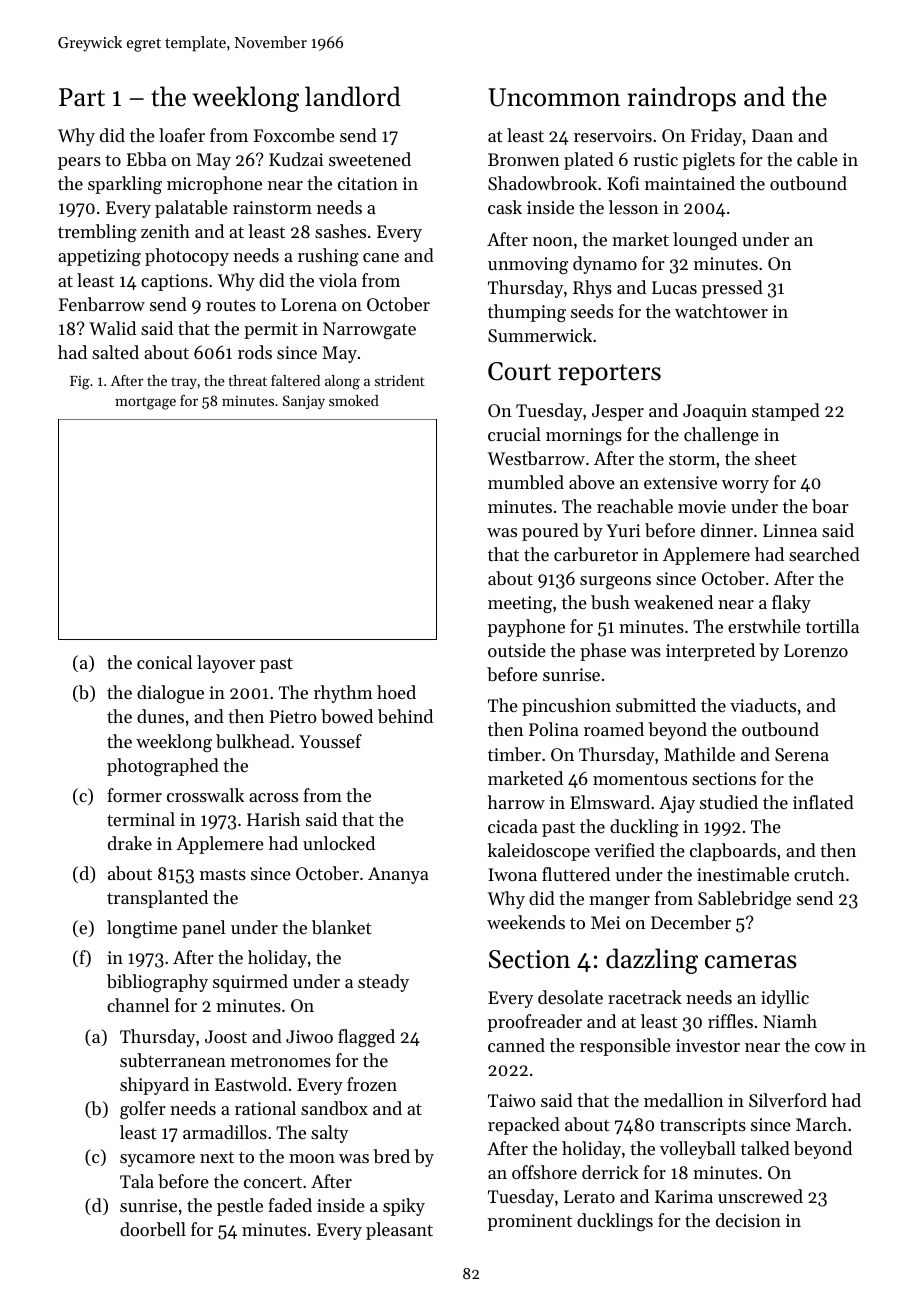 The image size is (924, 1314). I want to click on December, so click(691, 922).
